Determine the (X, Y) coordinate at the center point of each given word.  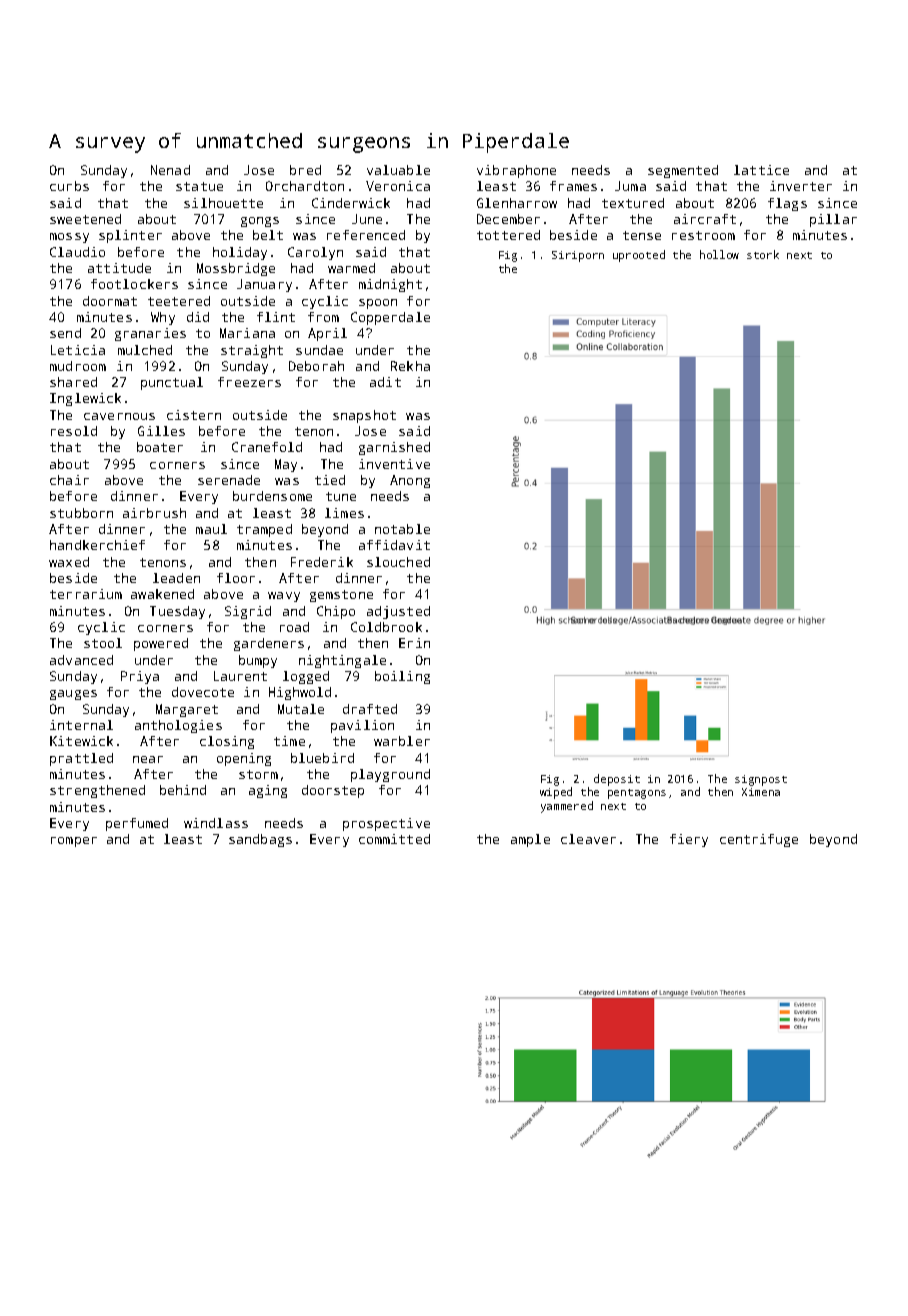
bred (305, 170)
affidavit (394, 545)
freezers (249, 382)
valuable (398, 170)
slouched (398, 562)
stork (763, 254)
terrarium (86, 594)
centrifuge (759, 840)
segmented (683, 171)
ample (530, 840)
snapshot (364, 416)
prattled (81, 759)
